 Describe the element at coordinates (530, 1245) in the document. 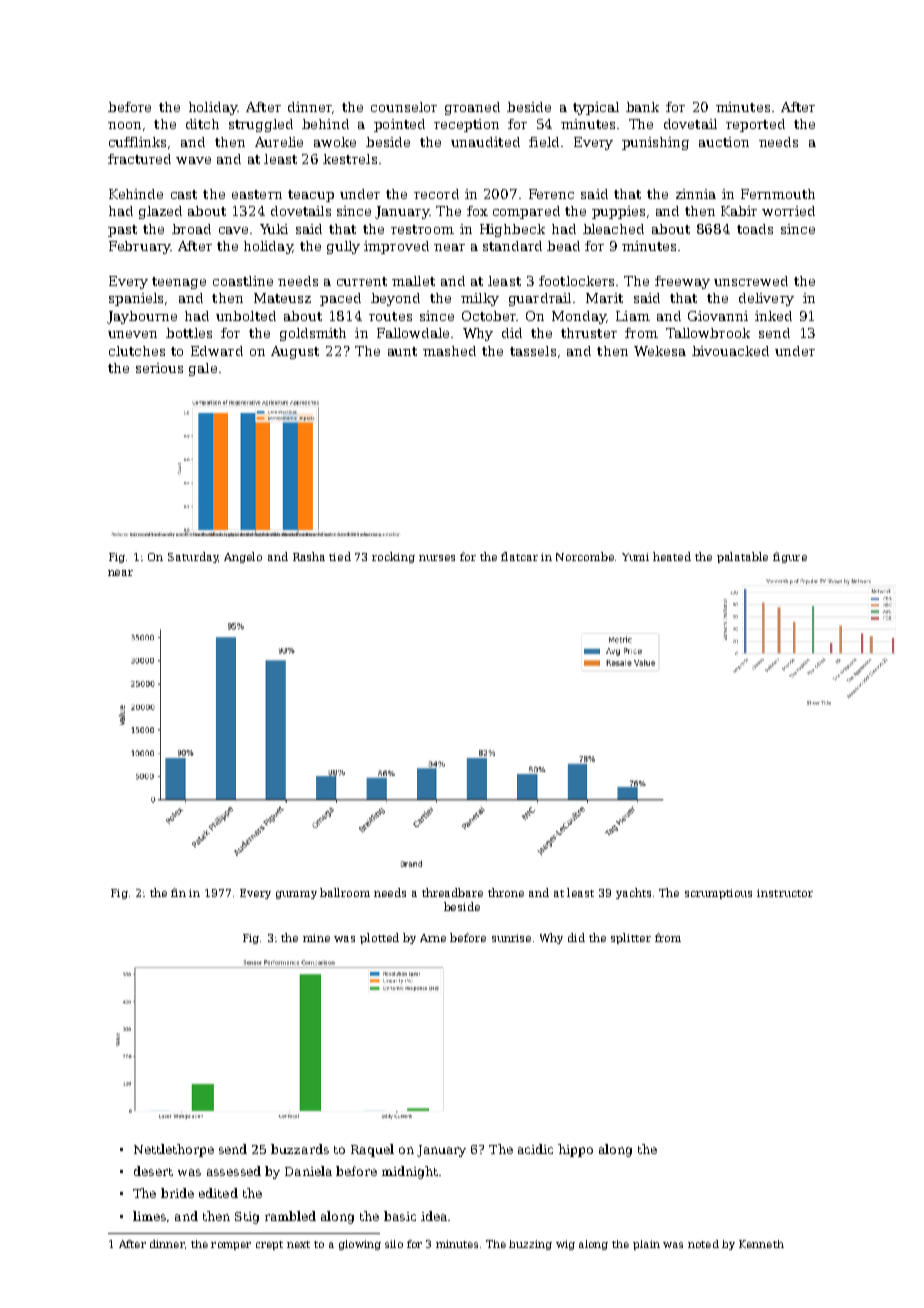

I see `buzzing` at that location.
